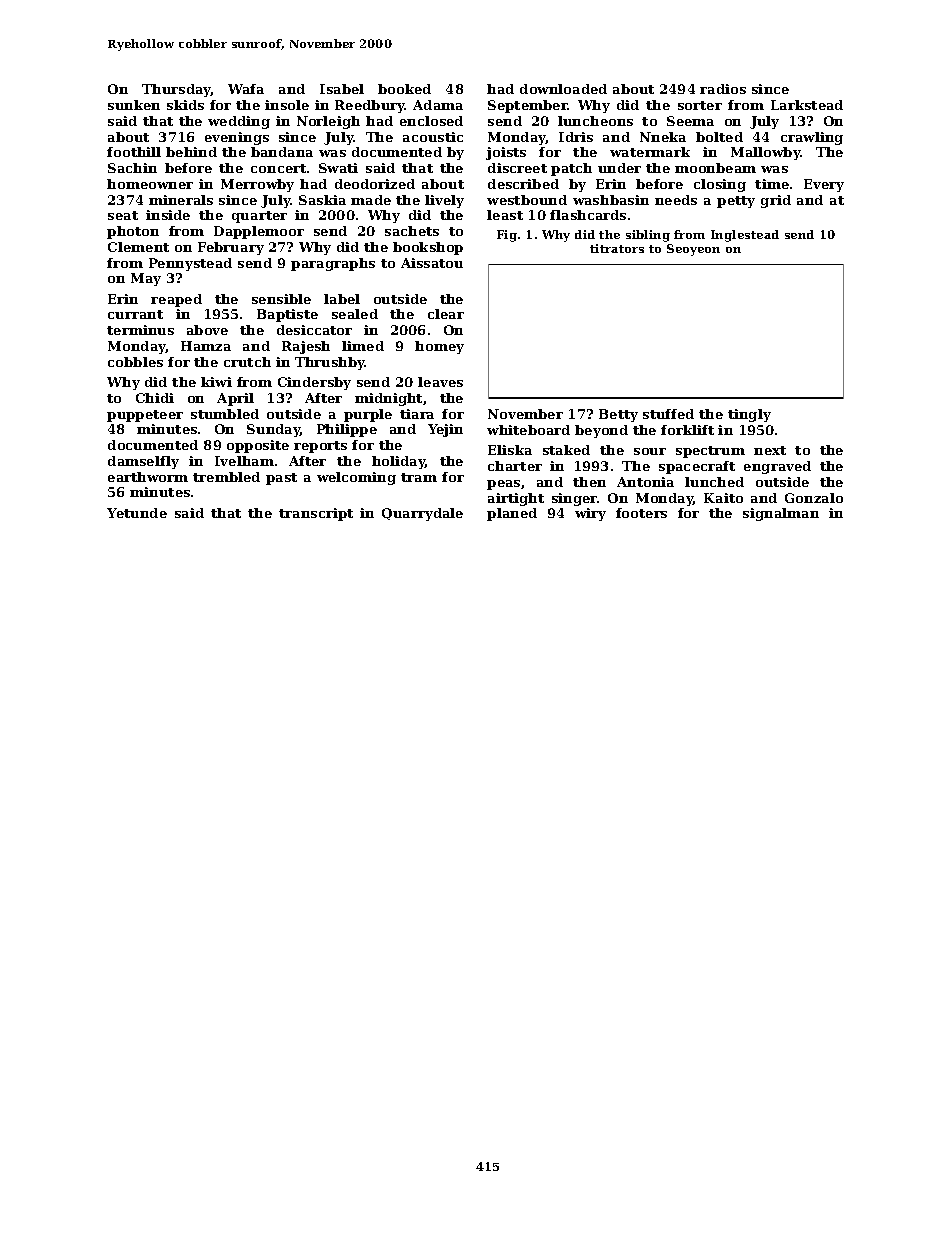  I want to click on Aissatou, so click(432, 263).
